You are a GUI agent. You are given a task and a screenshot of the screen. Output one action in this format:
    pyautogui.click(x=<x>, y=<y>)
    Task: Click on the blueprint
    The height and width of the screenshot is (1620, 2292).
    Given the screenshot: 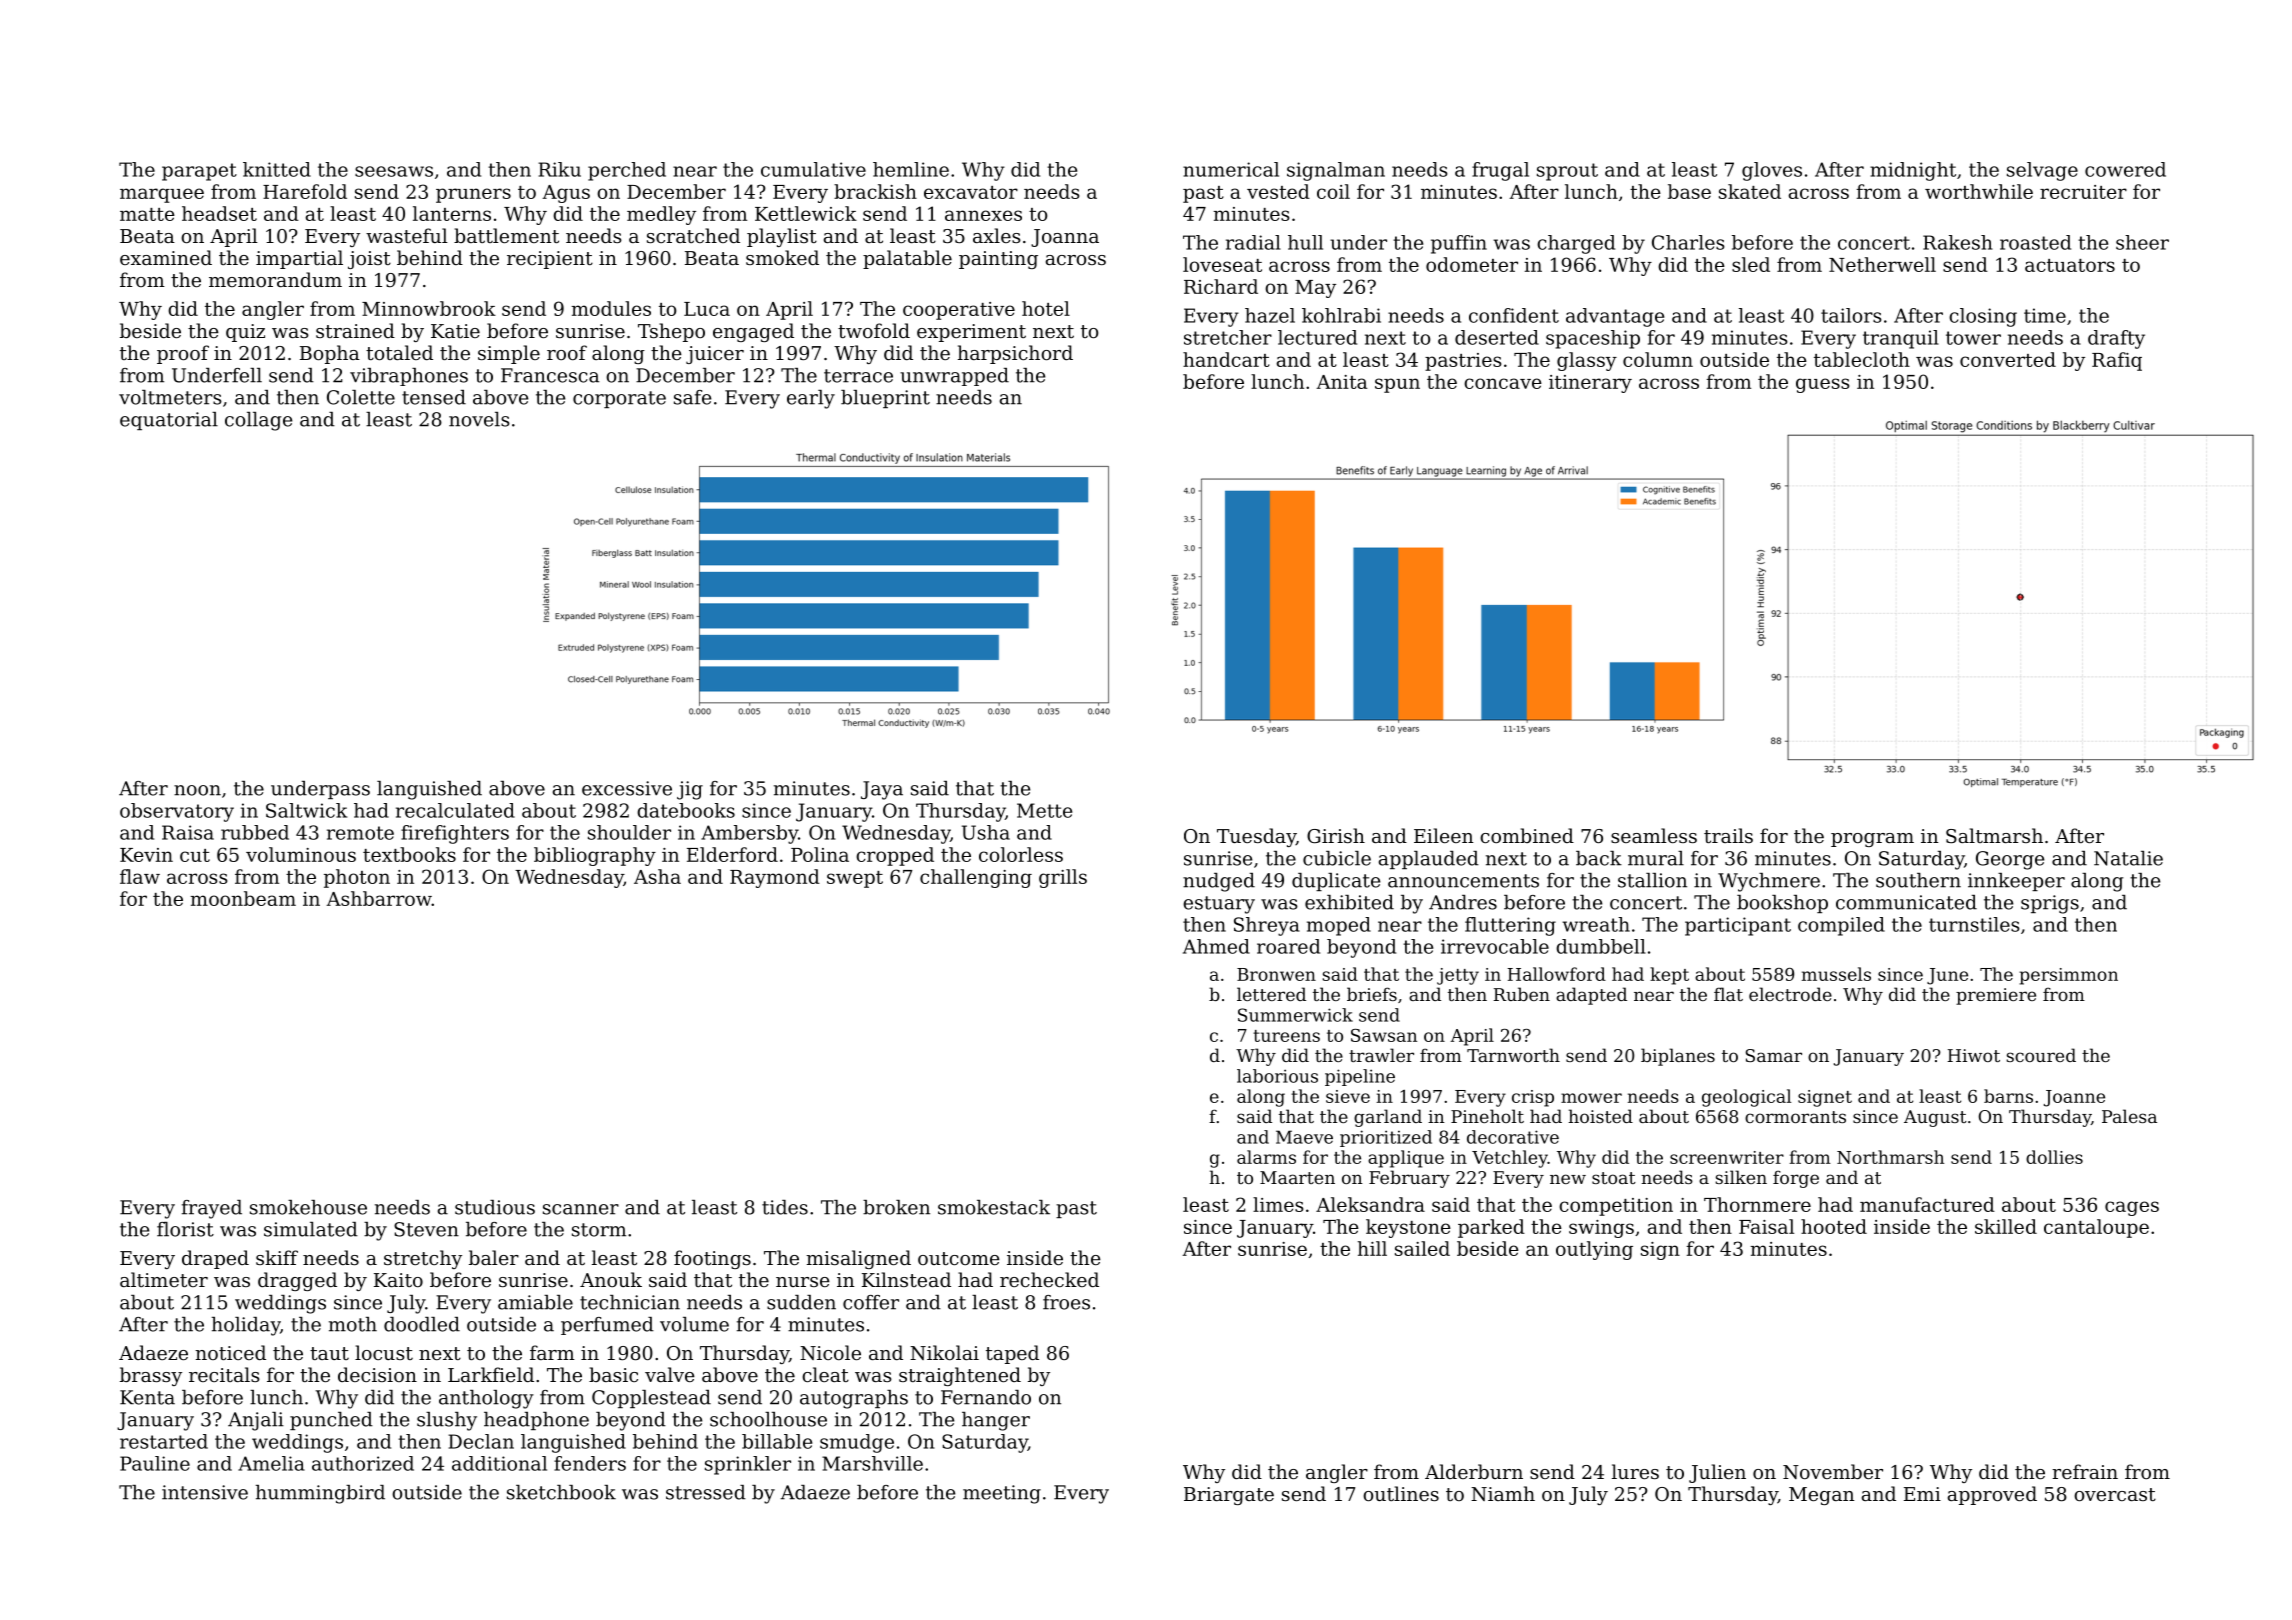 What is the action you would take?
    pyautogui.click(x=885, y=399)
